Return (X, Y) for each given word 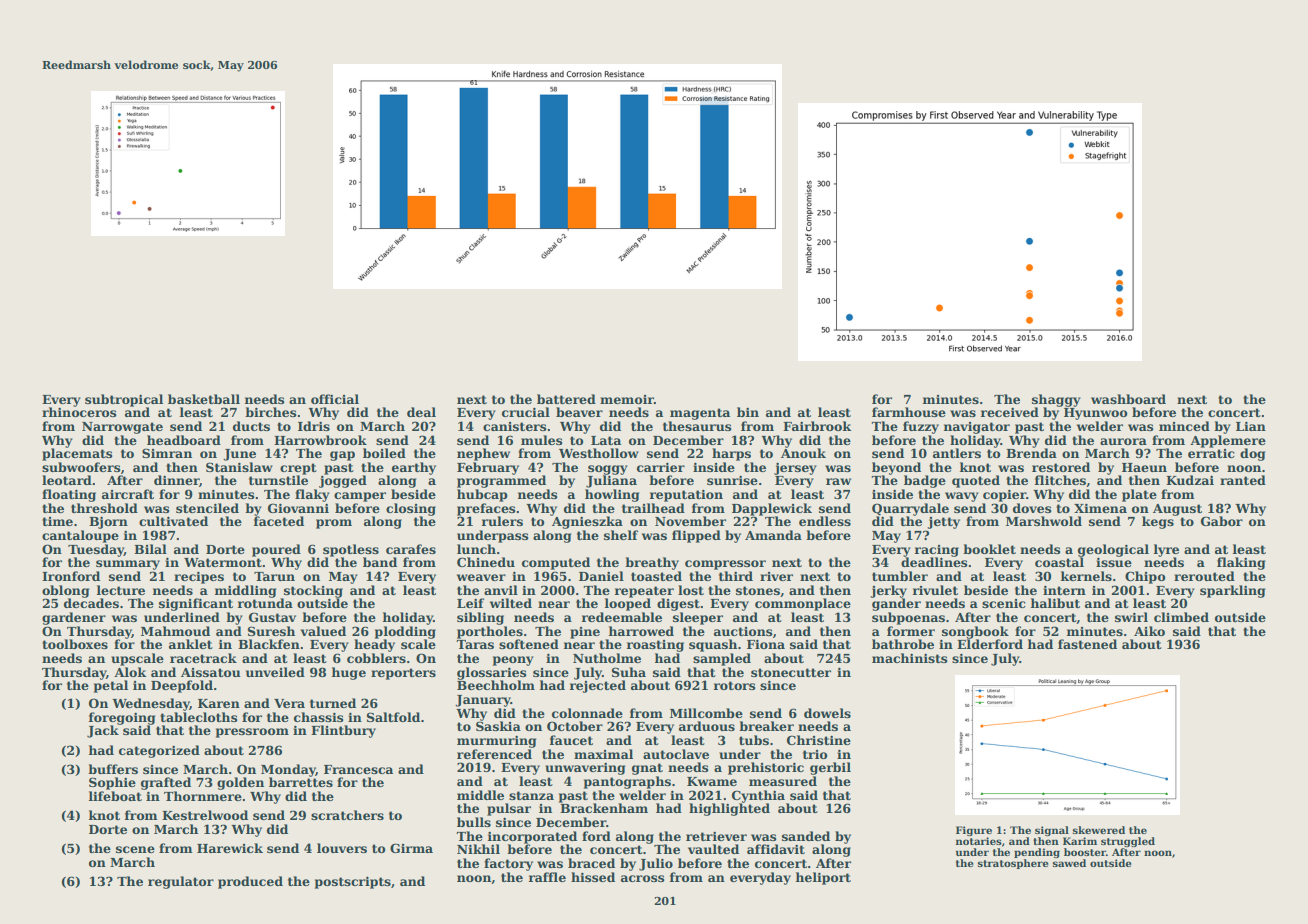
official (335, 399)
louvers (342, 848)
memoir (627, 399)
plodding (405, 632)
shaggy (1056, 400)
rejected (598, 686)
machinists (909, 658)
